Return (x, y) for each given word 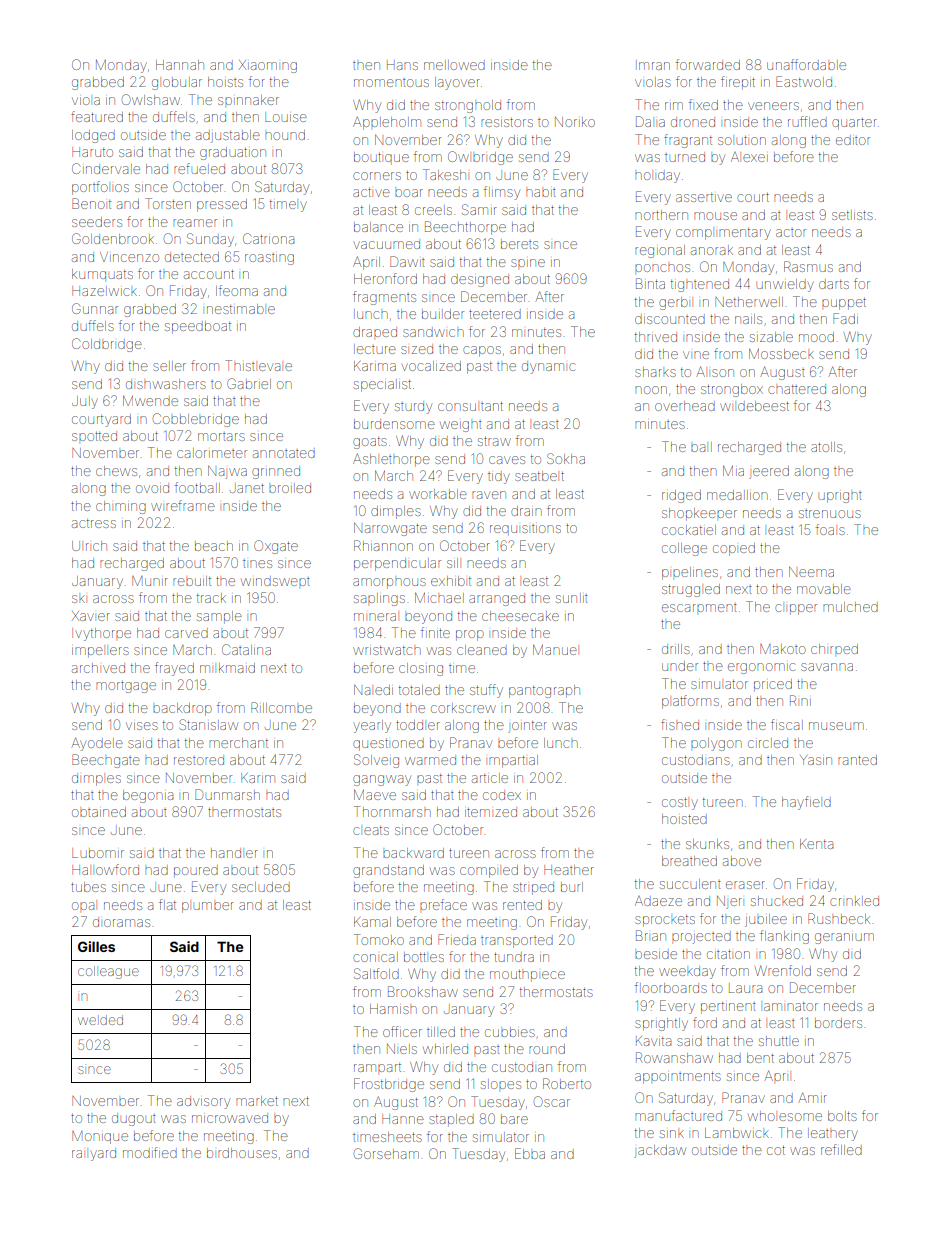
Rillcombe (281, 707)
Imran (654, 66)
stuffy (486, 691)
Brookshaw (423, 991)
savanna (827, 667)
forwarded (708, 64)
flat (167, 904)
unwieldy (785, 285)
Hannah (180, 65)
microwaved (230, 1118)
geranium (844, 938)
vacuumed (386, 244)
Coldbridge (107, 345)
